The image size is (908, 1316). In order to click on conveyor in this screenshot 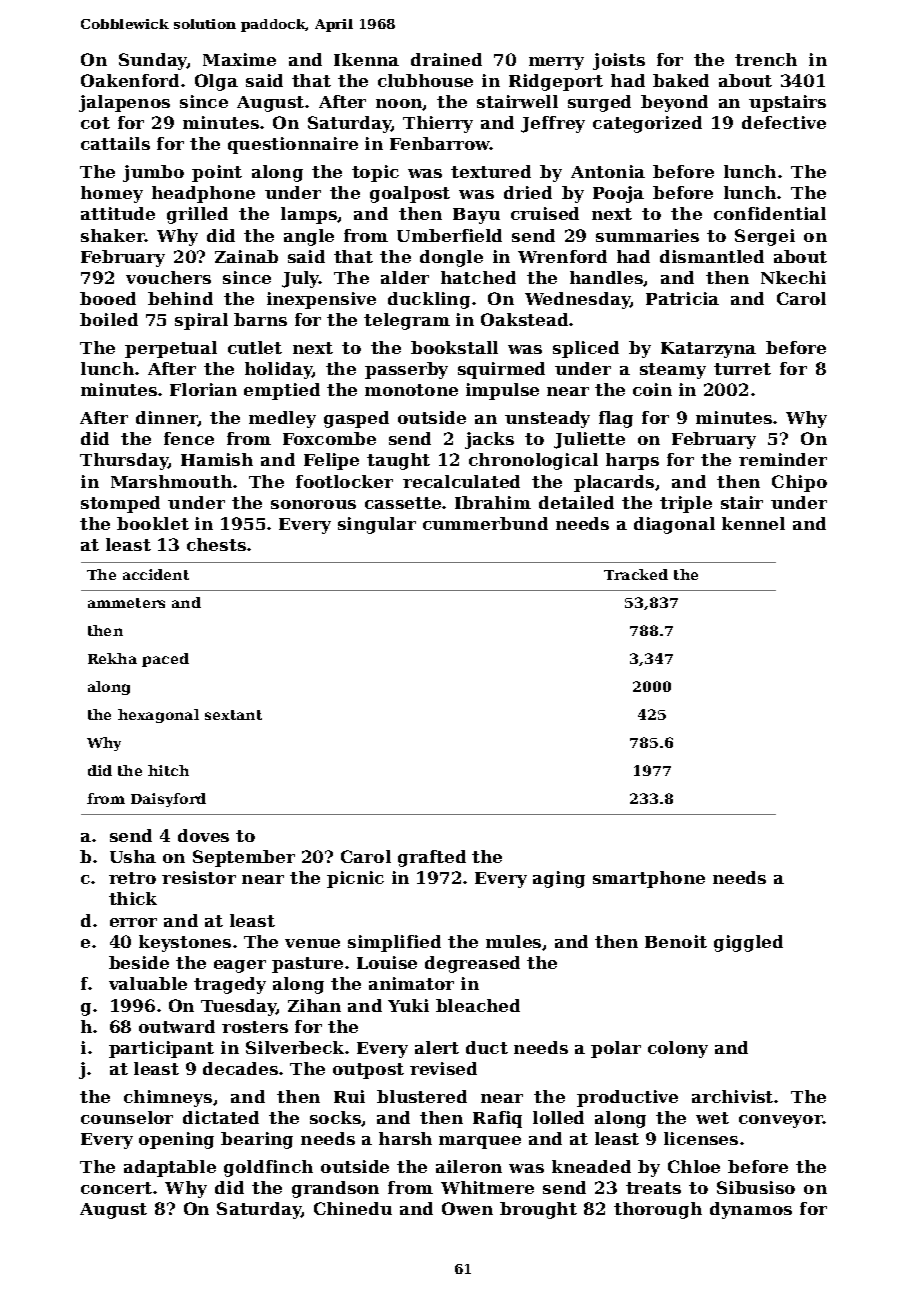, I will do `click(781, 1121)`.
